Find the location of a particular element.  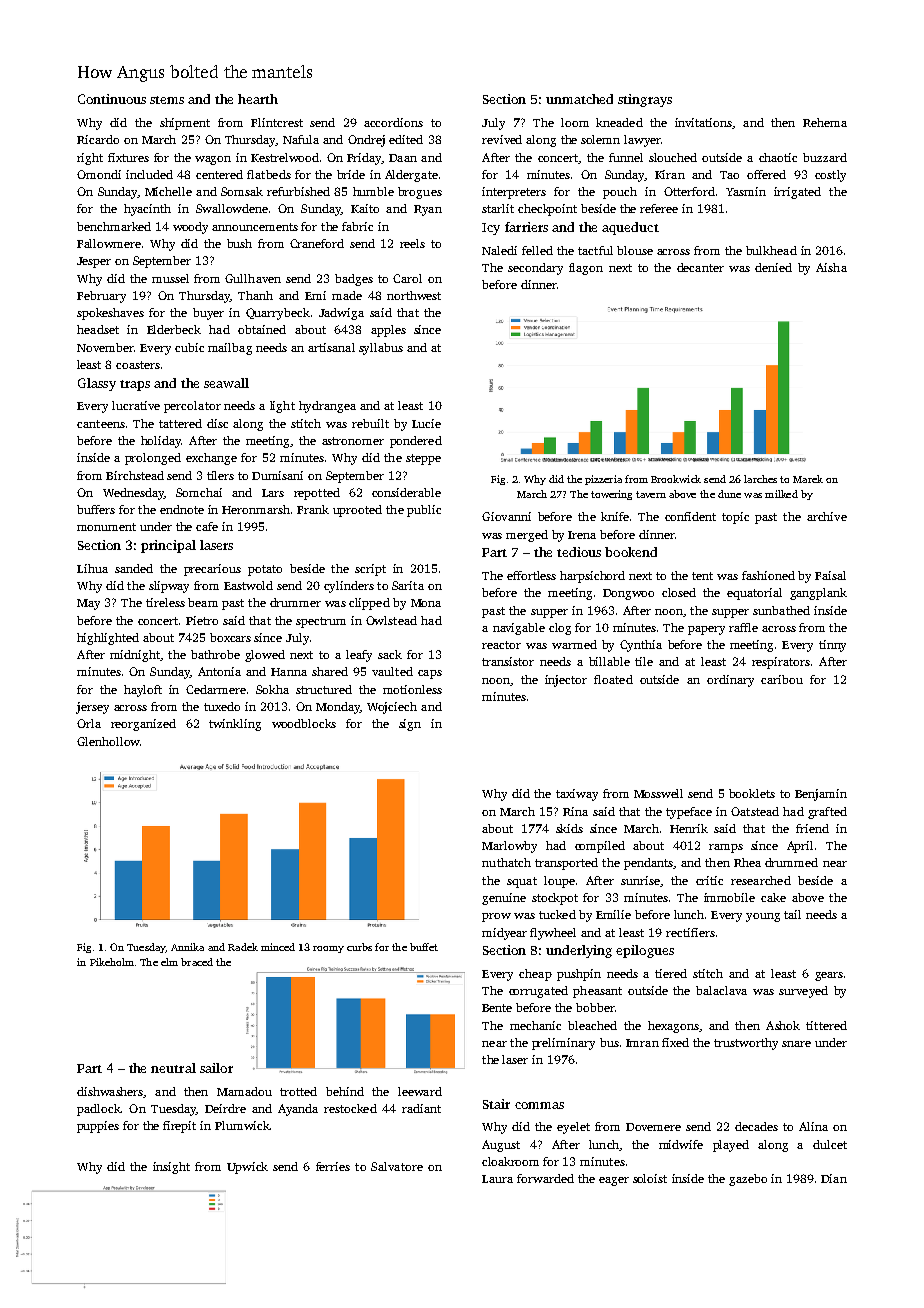

raffle is located at coordinates (743, 627).
